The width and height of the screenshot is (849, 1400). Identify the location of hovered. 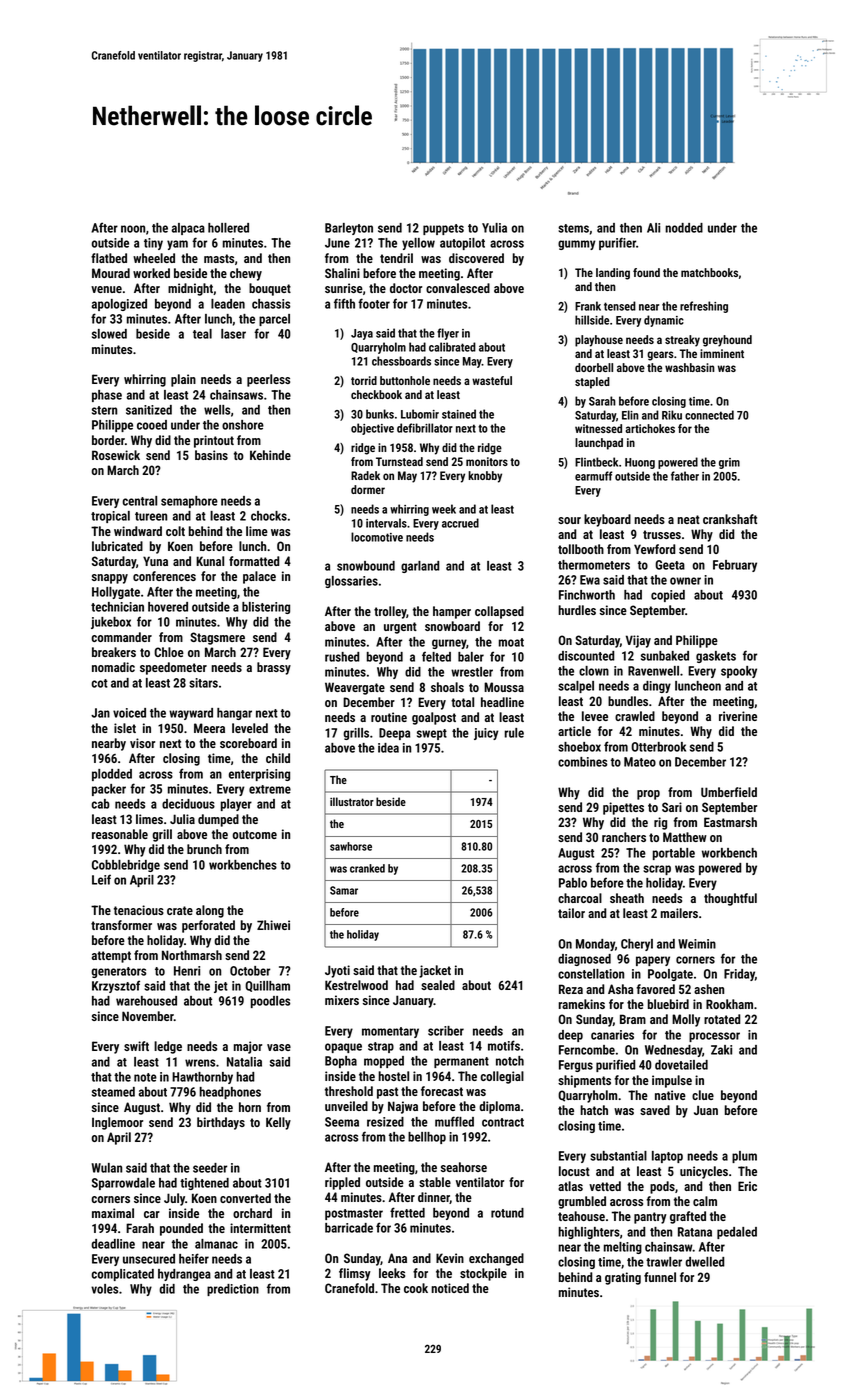
(168, 607).
